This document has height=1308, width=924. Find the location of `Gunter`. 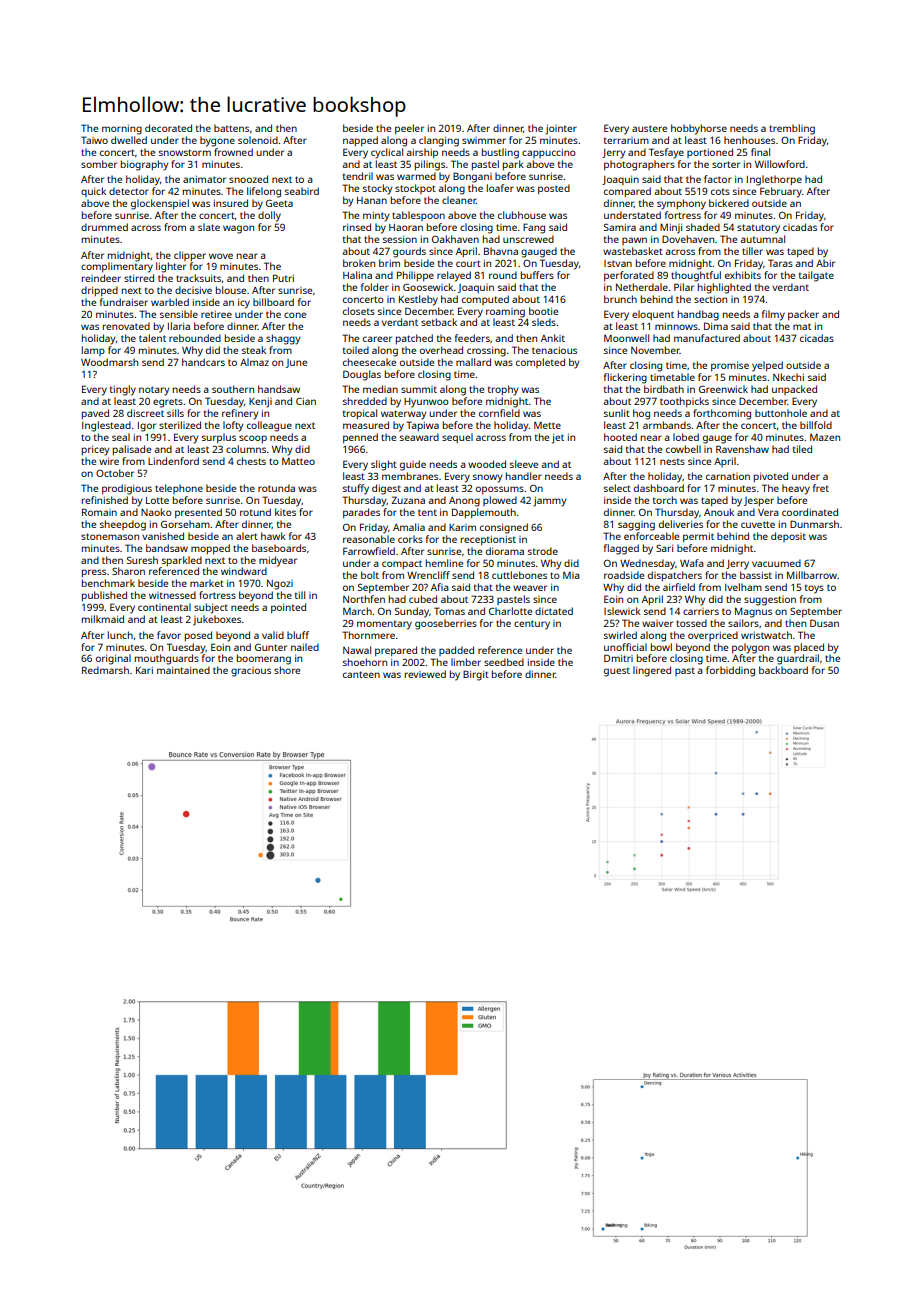

Gunter is located at coordinates (271, 647).
